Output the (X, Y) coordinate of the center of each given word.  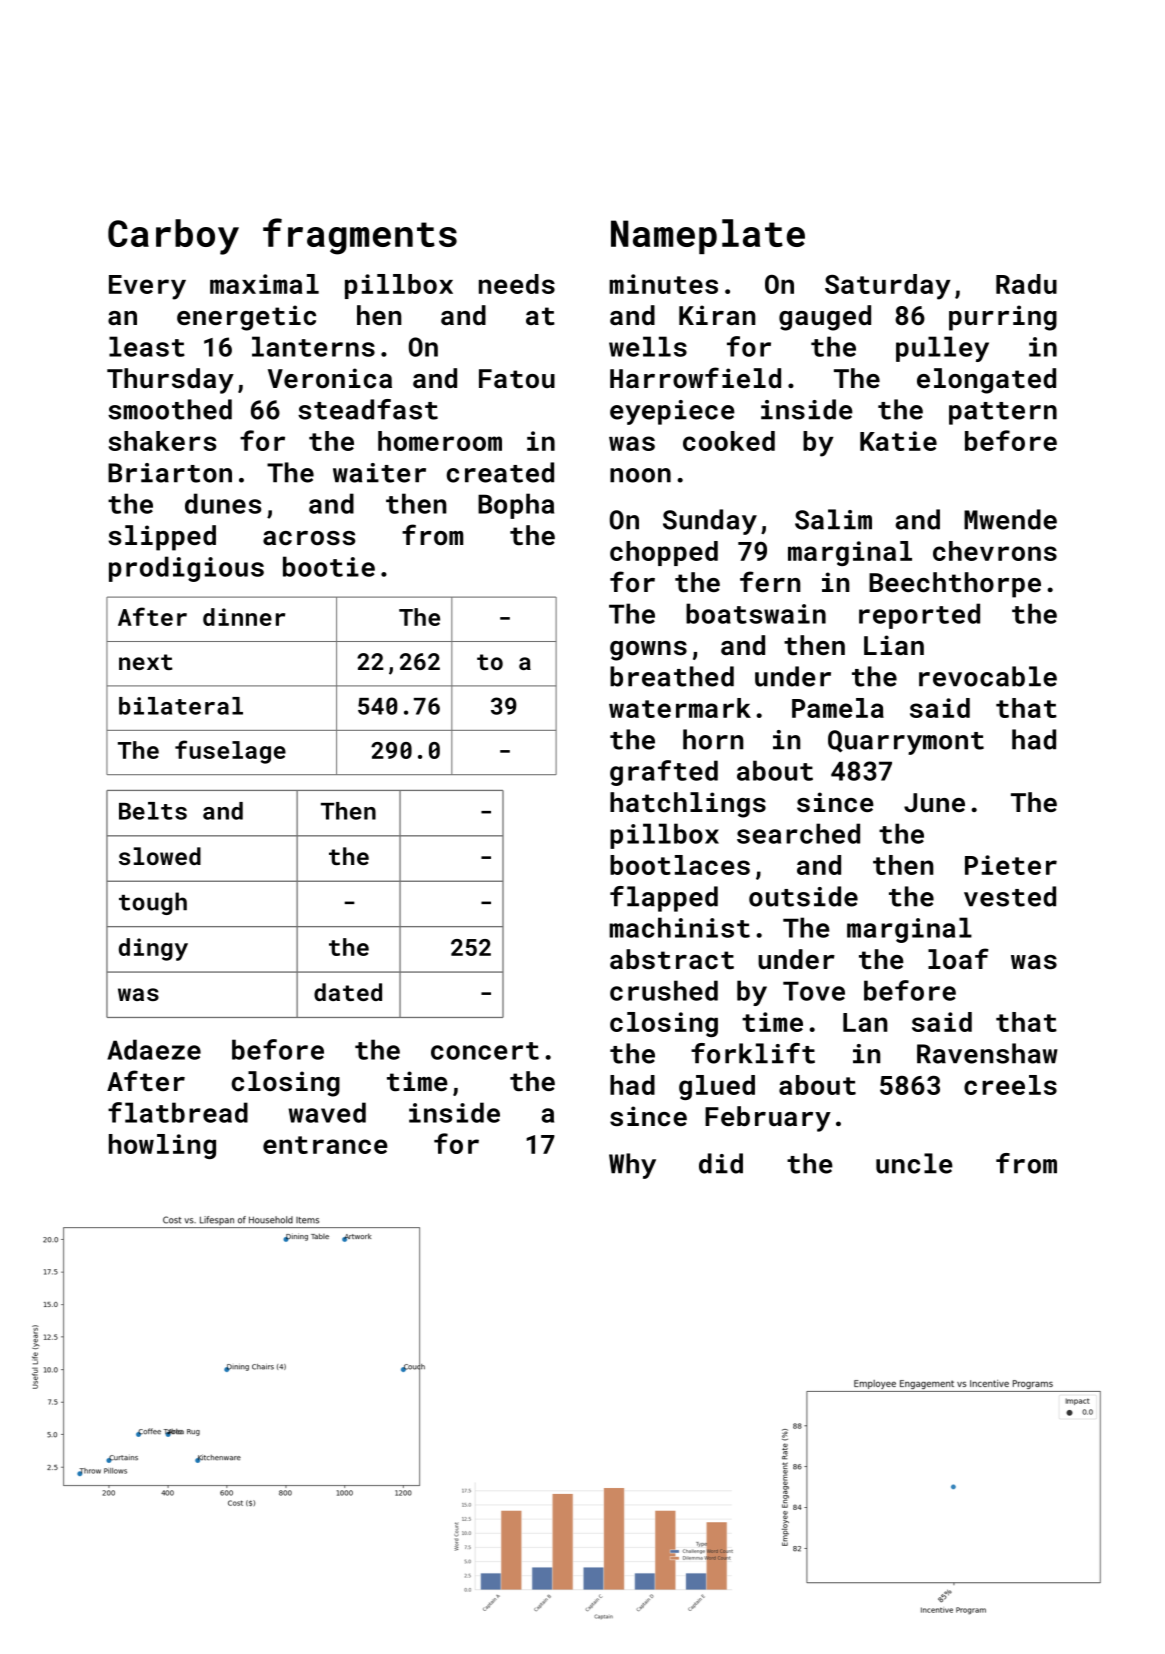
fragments (360, 236)
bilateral (181, 706)
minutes (663, 284)
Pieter (1011, 865)
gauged (825, 318)
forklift (753, 1053)
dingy (153, 949)
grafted (664, 773)
